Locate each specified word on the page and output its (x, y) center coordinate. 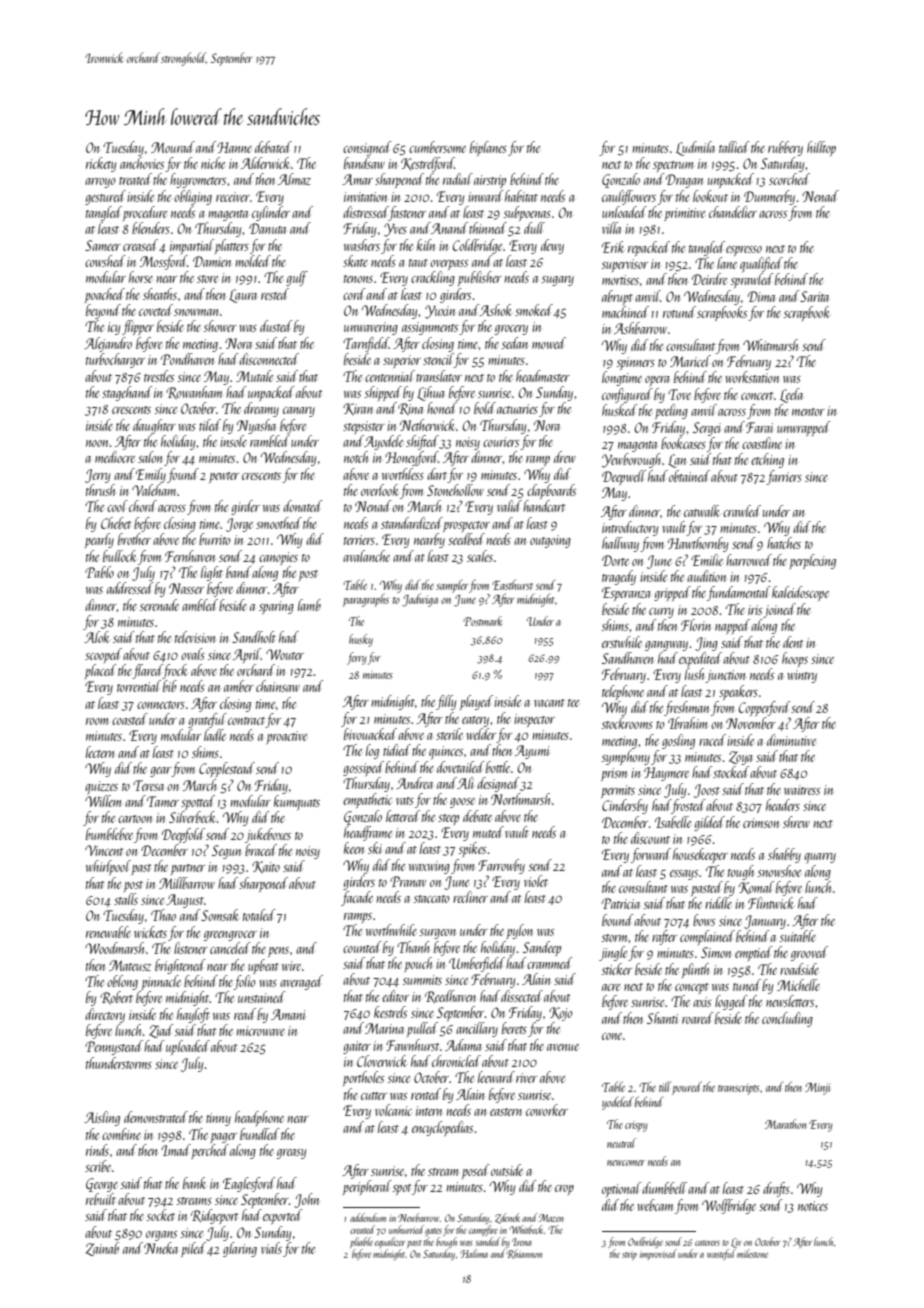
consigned (367, 148)
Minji (817, 1089)
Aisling (102, 1118)
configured (627, 395)
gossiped (363, 768)
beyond (103, 311)
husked (620, 410)
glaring (240, 1249)
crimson (761, 823)
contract (246, 721)
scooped (103, 655)
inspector (534, 720)
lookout (710, 196)
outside (507, 1170)
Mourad (173, 147)
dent (793, 642)
